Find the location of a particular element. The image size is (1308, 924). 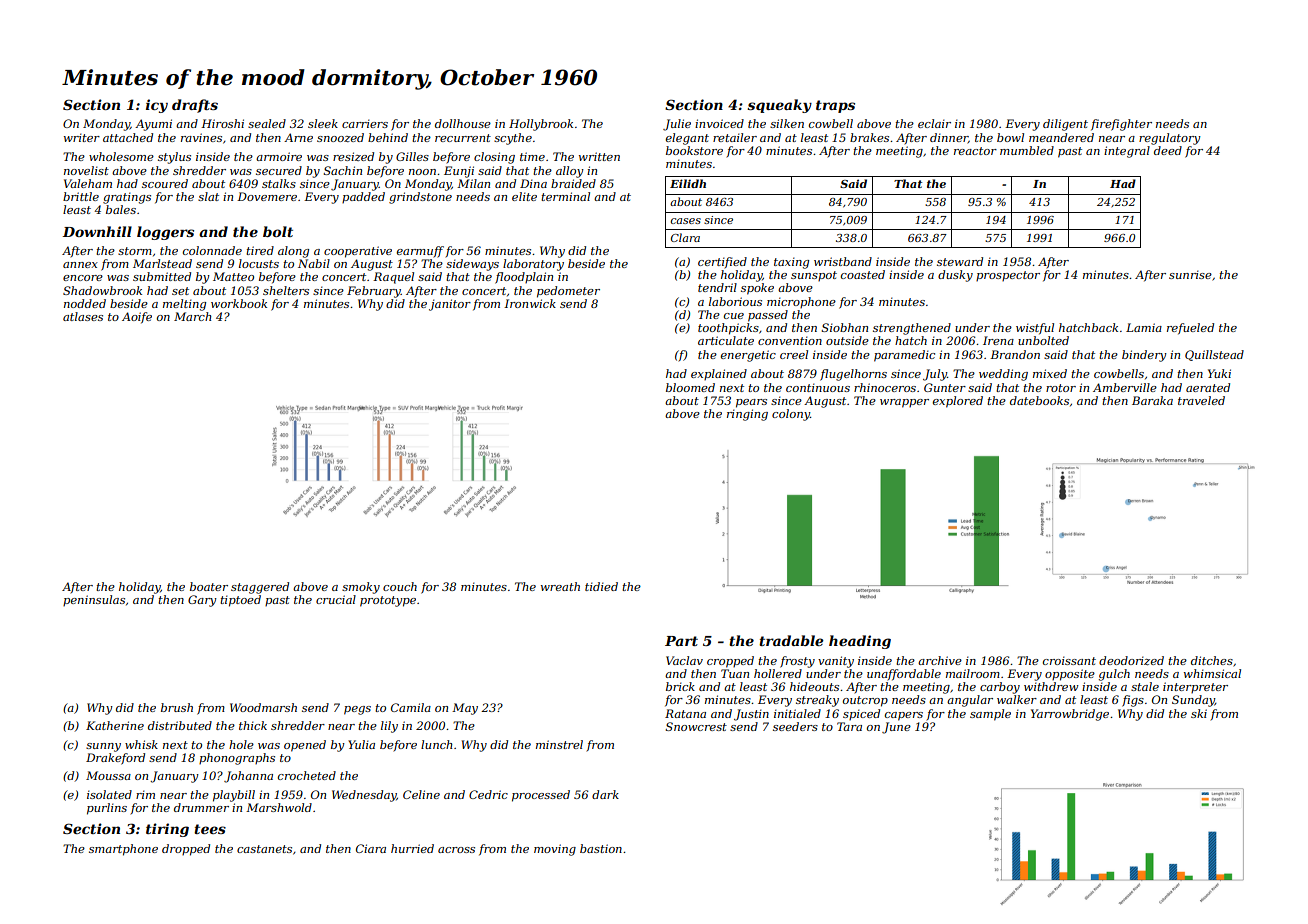

brakes is located at coordinates (869, 137).
